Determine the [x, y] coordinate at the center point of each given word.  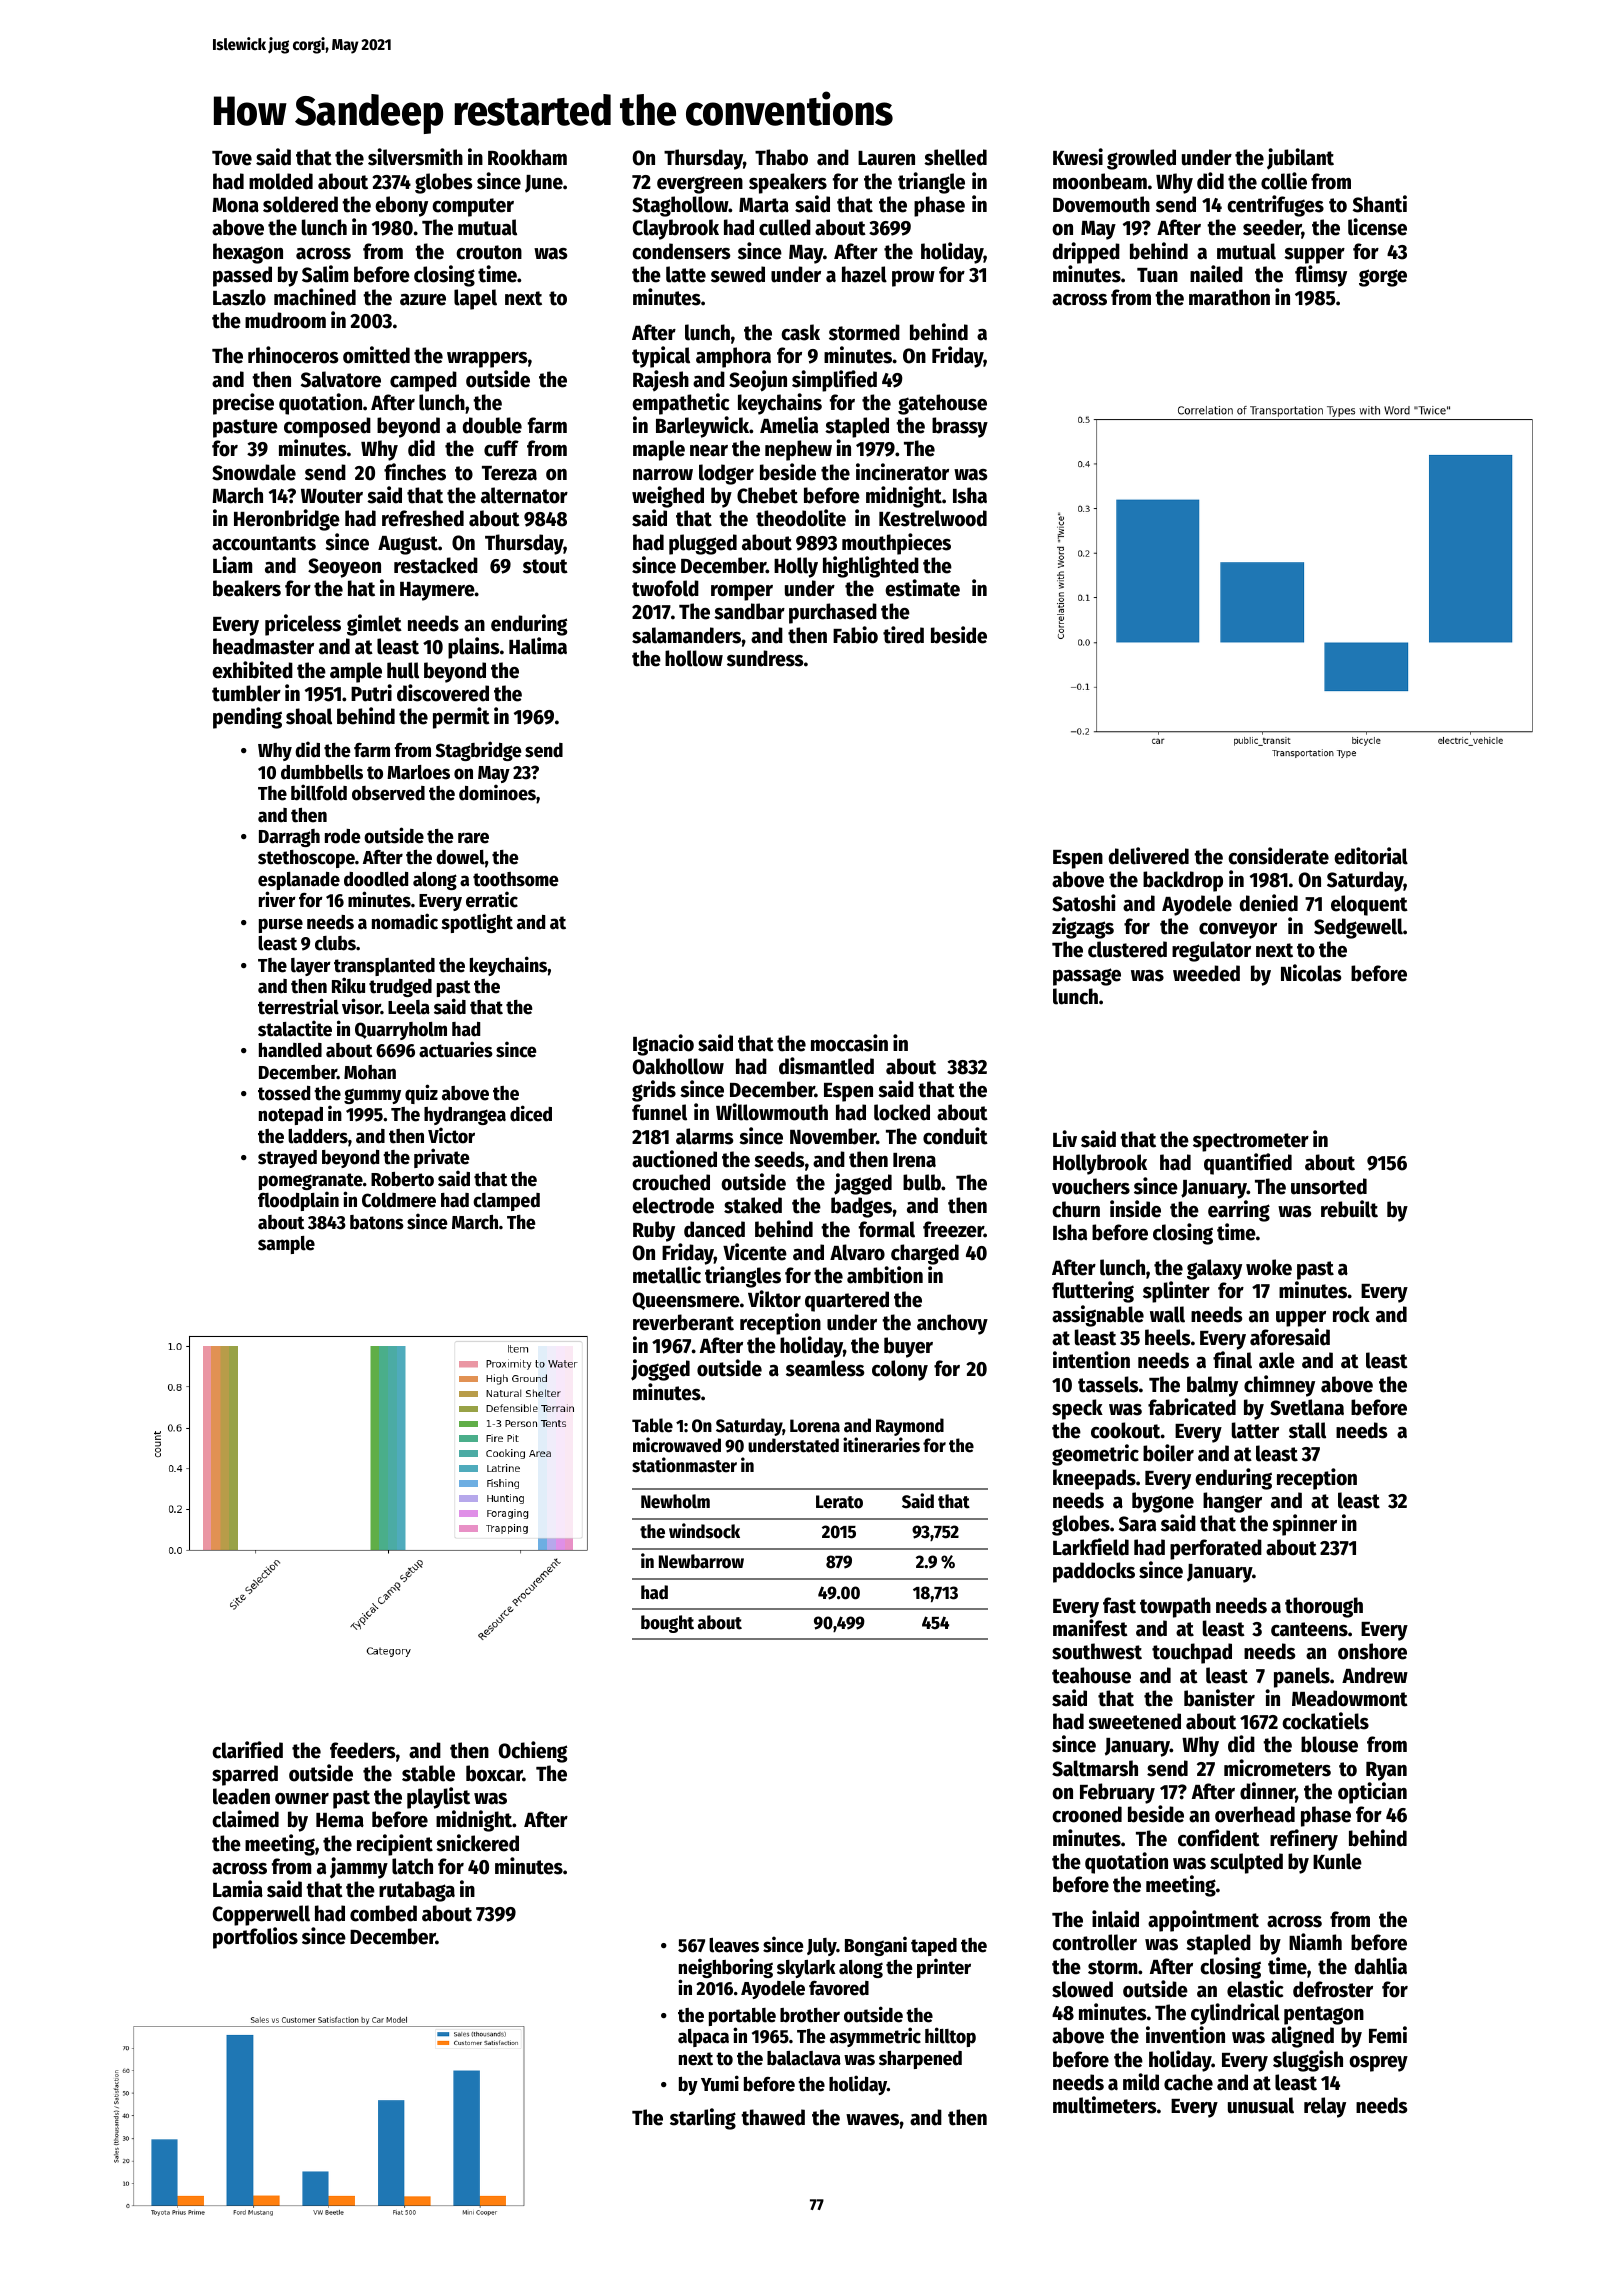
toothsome [516, 879]
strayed [287, 1159]
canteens [1309, 1629]
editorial [1371, 856]
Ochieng [533, 1752]
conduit [955, 1136]
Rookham [527, 157]
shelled [955, 157]
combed [383, 1913]
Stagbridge [479, 751]
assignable [1098, 1316]
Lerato [839, 1502]
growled [1141, 159]
